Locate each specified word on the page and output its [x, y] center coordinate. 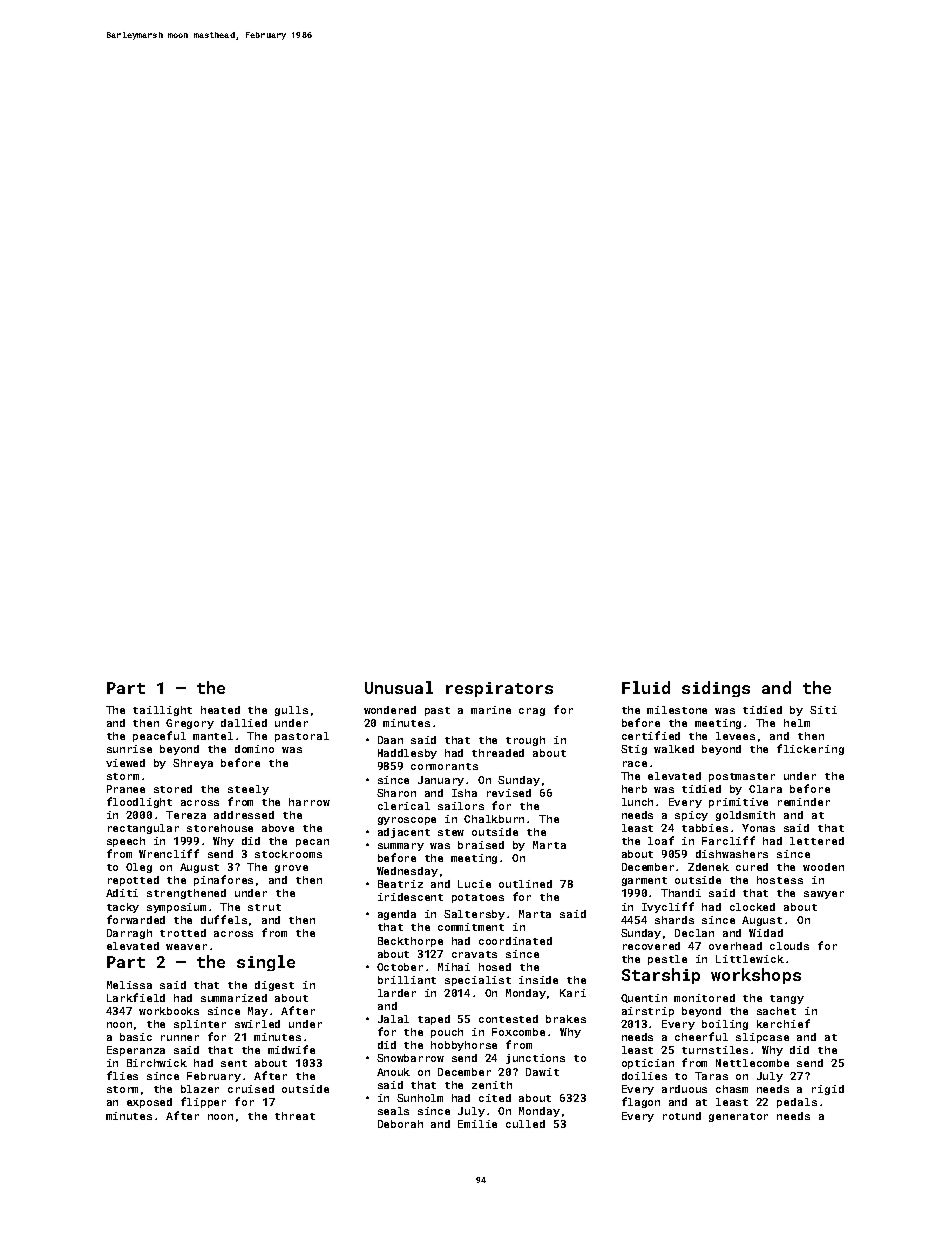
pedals [797, 1103]
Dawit [542, 1072]
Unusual [399, 687]
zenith [492, 1085]
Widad [766, 933]
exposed [149, 1103]
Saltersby [474, 915]
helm [797, 723]
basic [136, 1037]
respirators [499, 689]
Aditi [122, 893]
